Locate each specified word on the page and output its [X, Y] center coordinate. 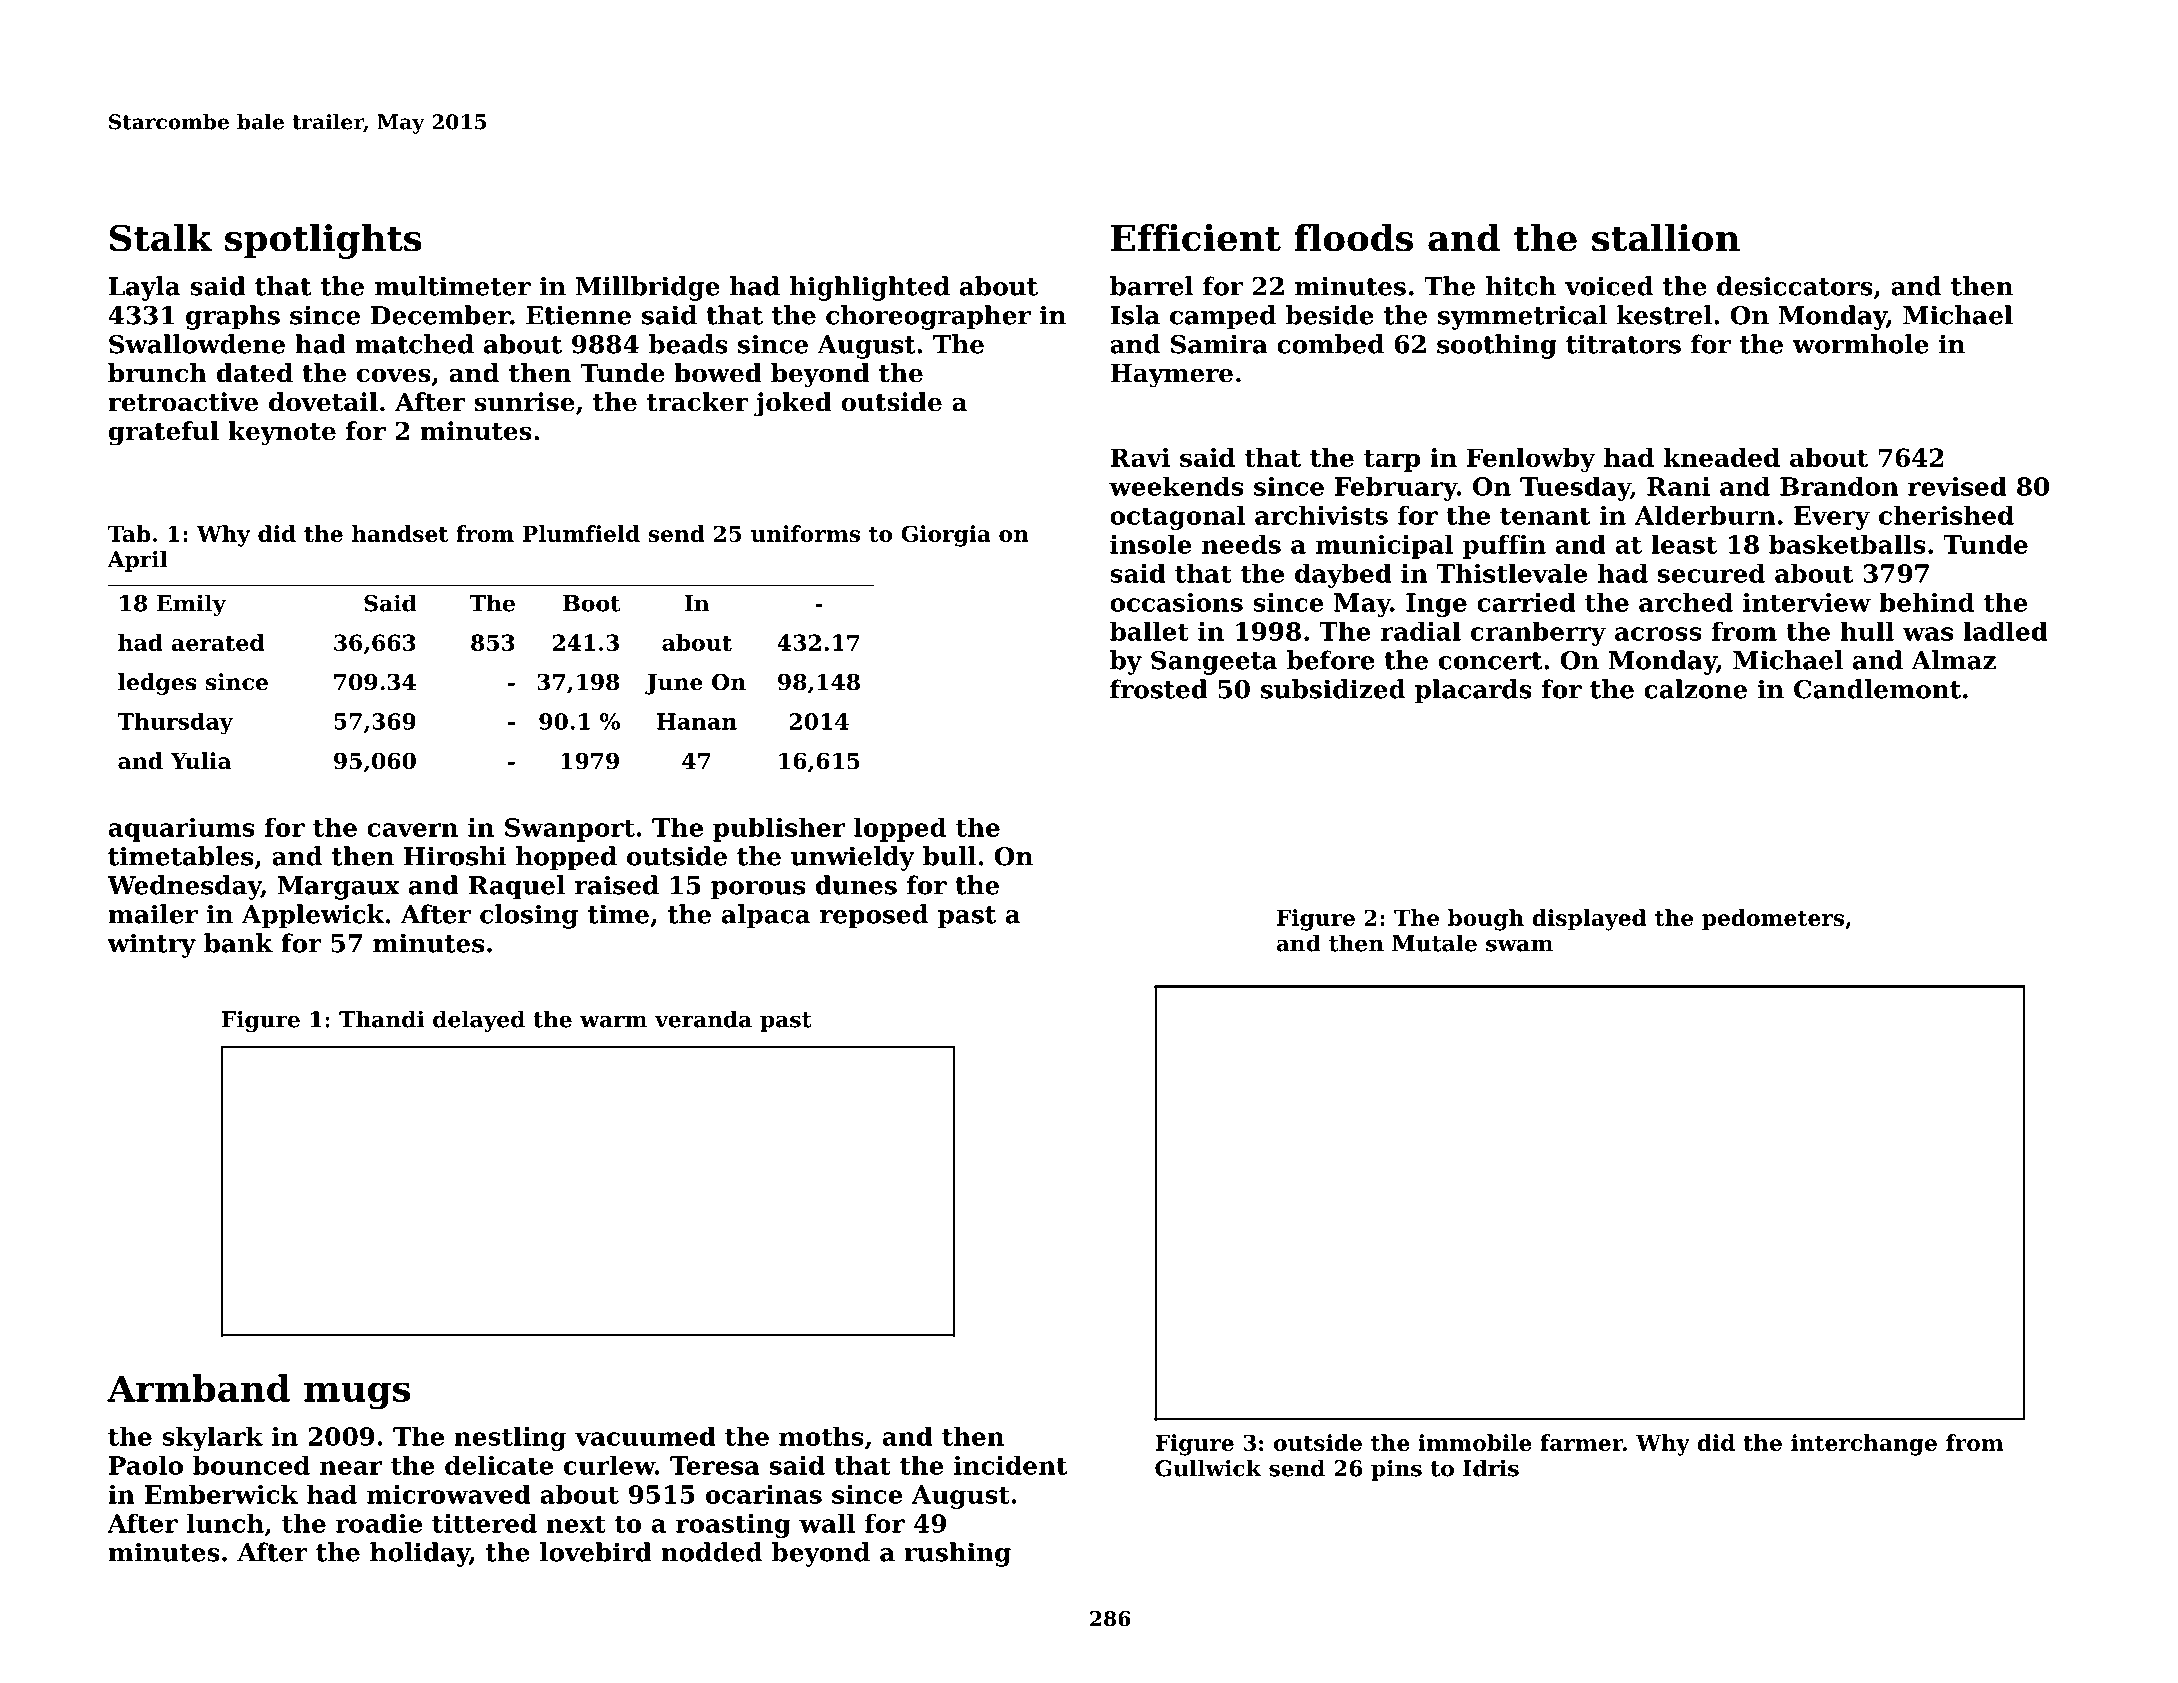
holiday [420, 1554]
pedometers [1773, 920]
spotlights [323, 241]
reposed [874, 916]
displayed [1589, 920]
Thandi [381, 1019]
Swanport [570, 830]
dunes [856, 885]
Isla [1135, 315]
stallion [1666, 238]
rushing [957, 1554]
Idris [1491, 1468]
